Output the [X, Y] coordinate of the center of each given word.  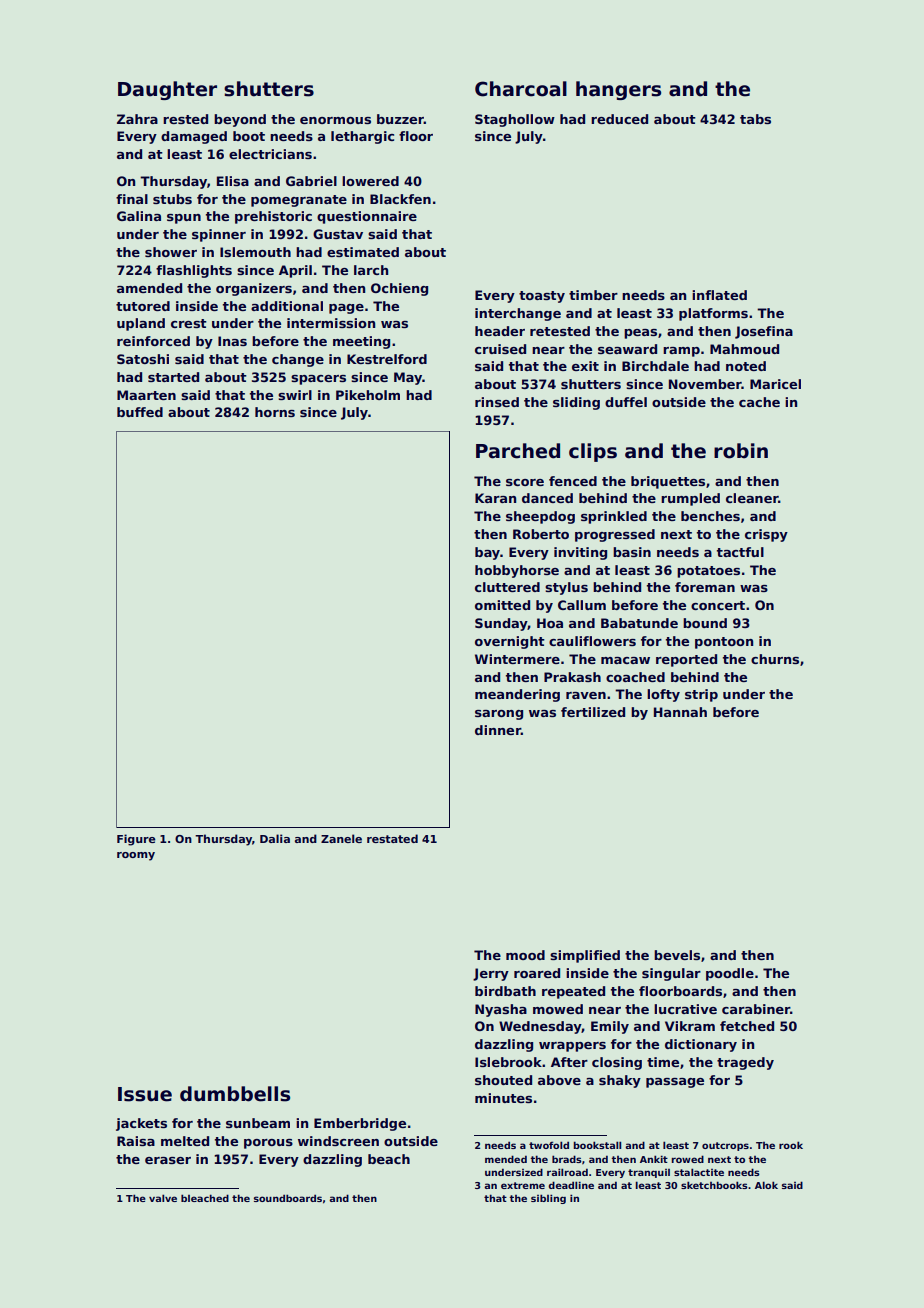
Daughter [167, 90]
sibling [548, 1199]
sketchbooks [714, 1185]
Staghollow [515, 120]
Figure [136, 840]
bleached [205, 1198]
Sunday [501, 624]
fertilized [593, 712]
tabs [755, 119]
